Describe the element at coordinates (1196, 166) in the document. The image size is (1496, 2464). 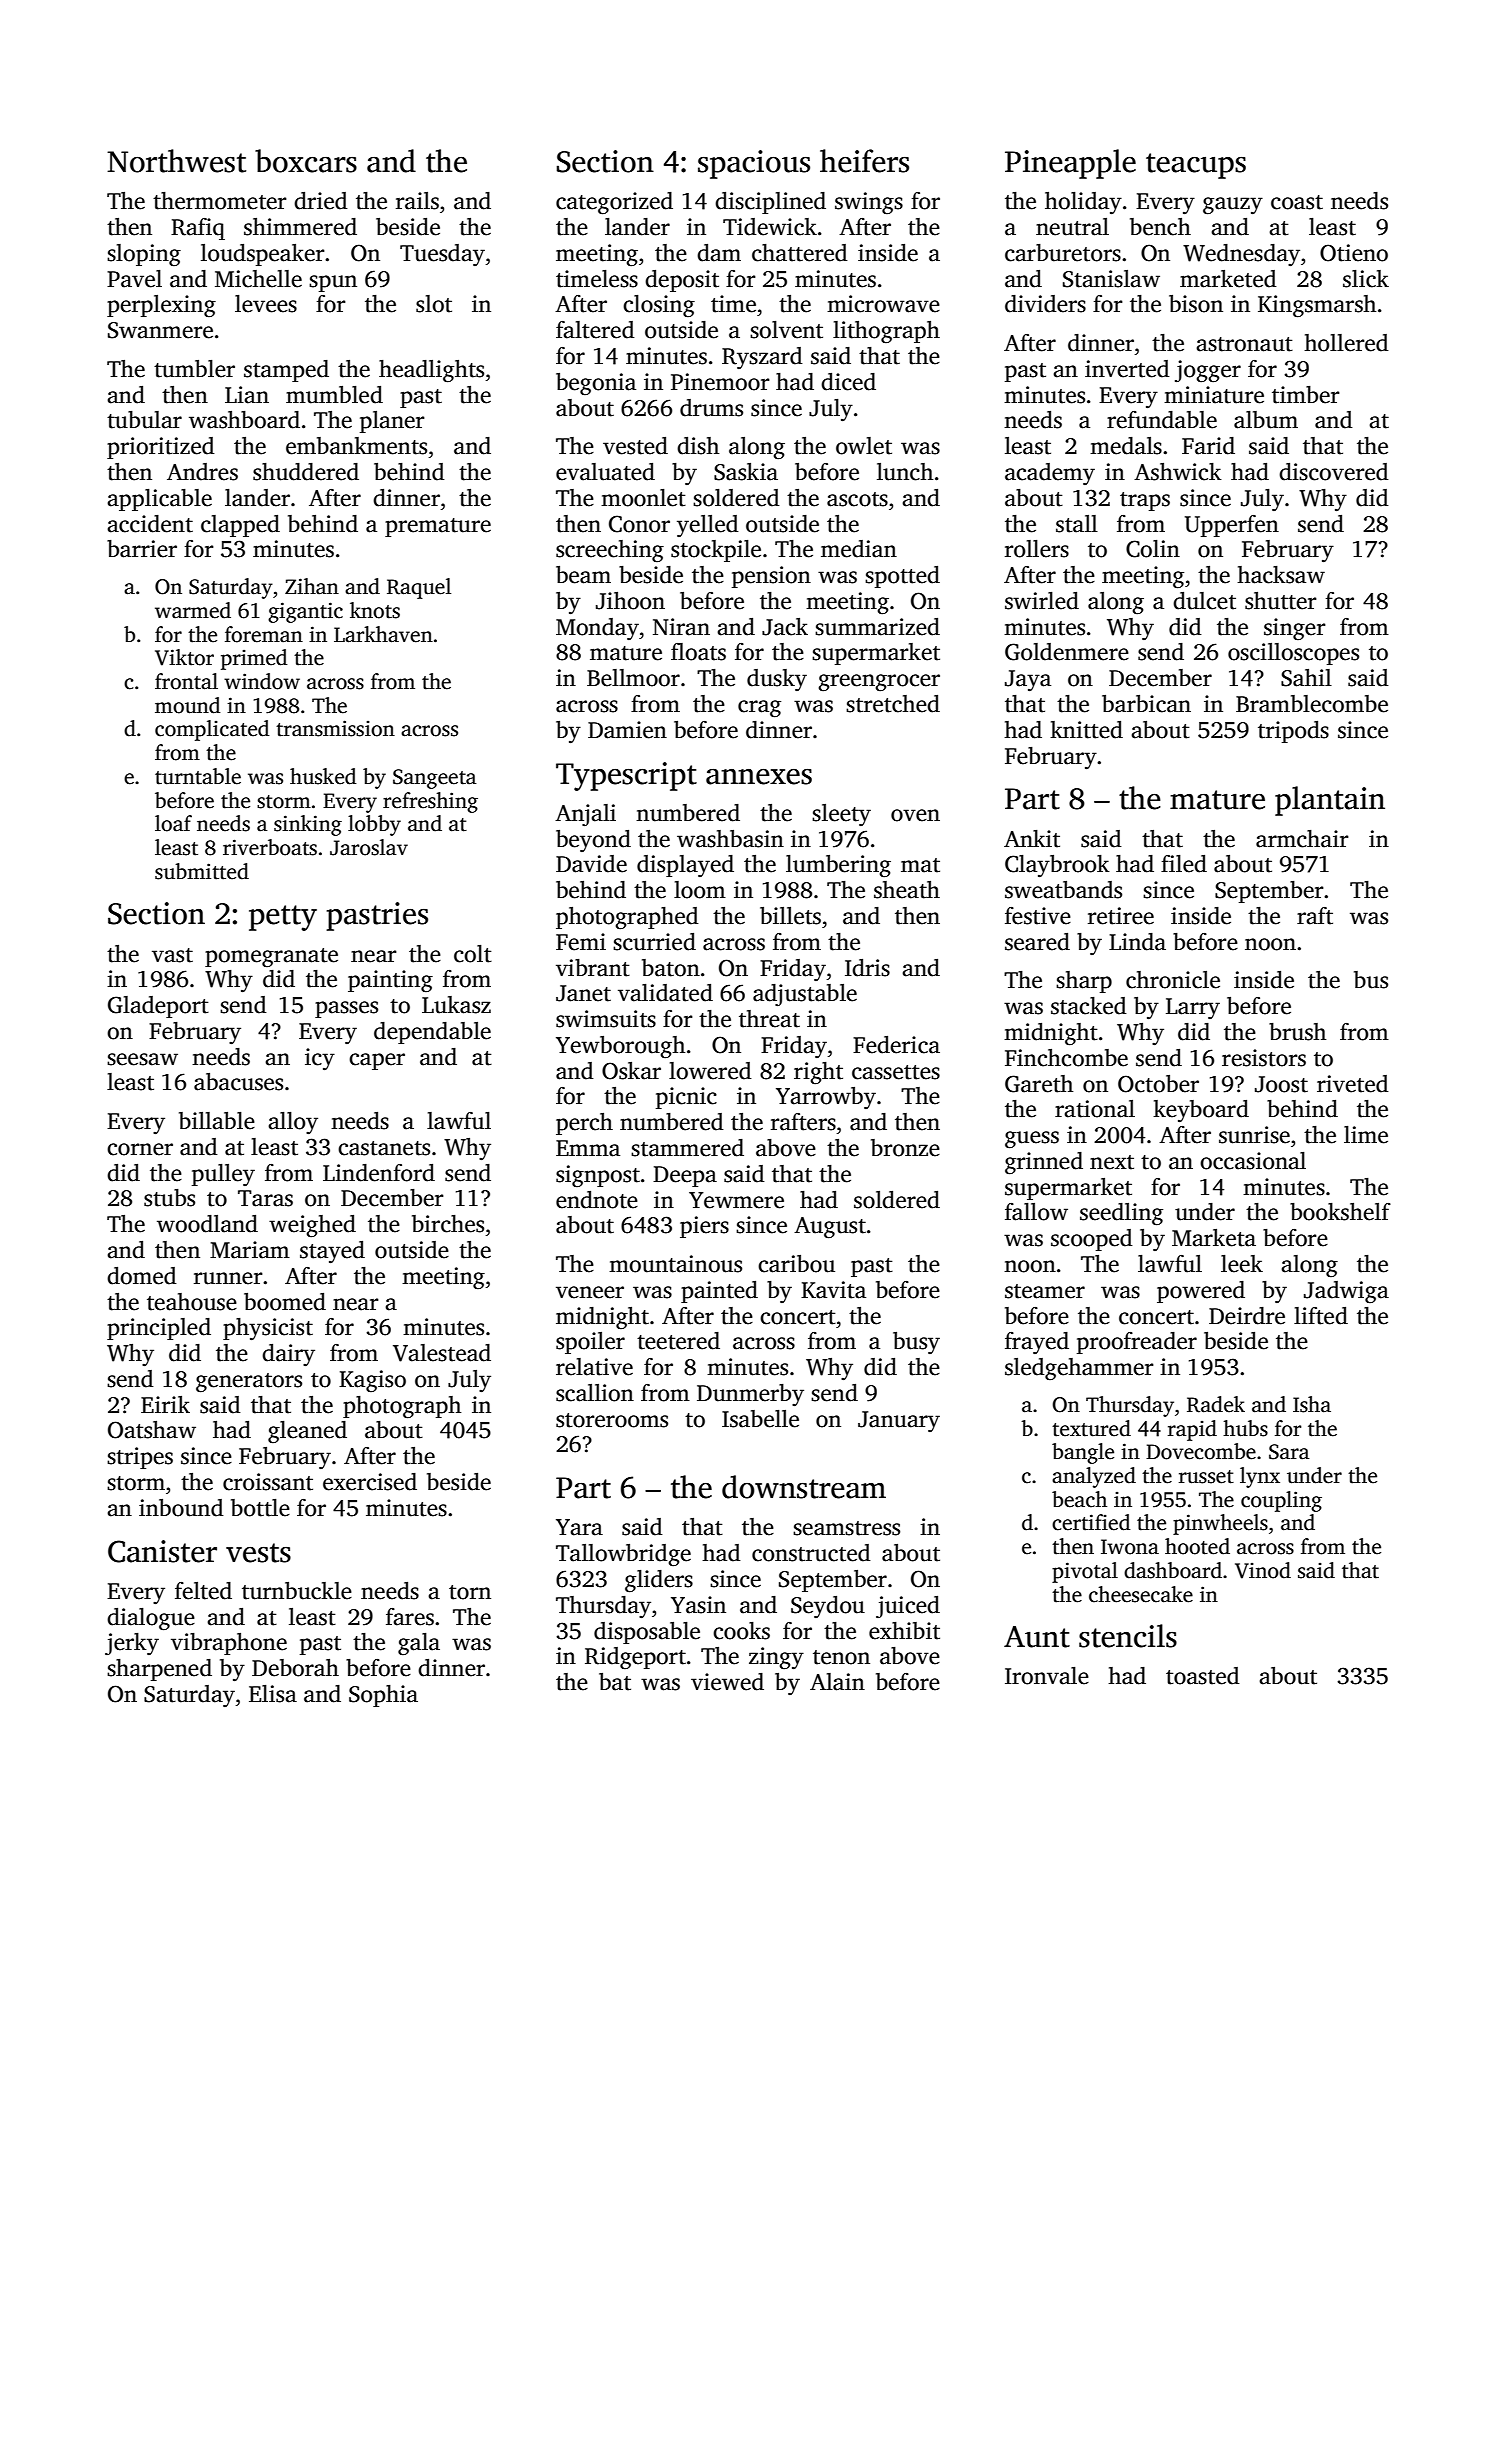
I see `teacups` at that location.
